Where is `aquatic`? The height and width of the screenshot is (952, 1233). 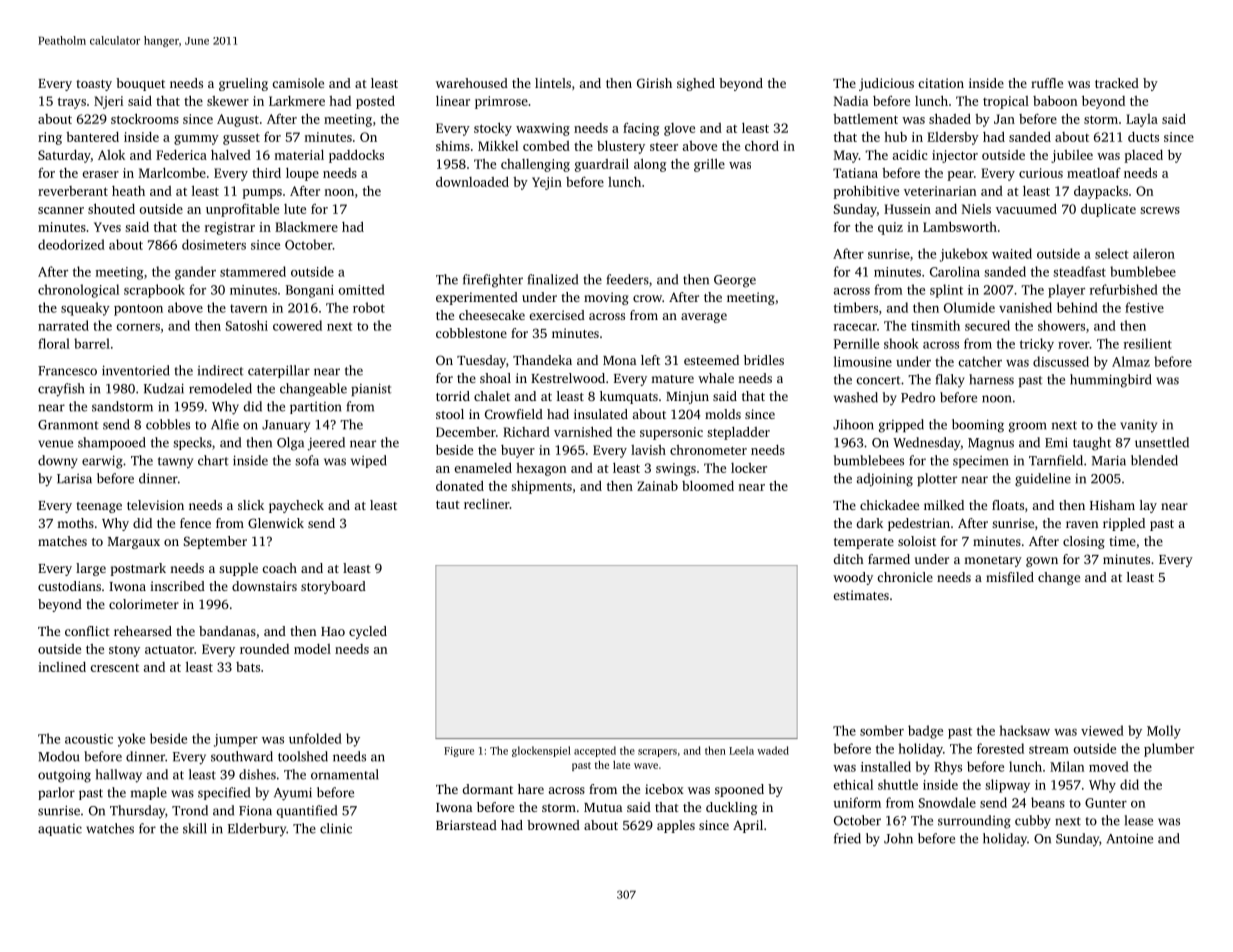
aquatic is located at coordinates (60, 830).
